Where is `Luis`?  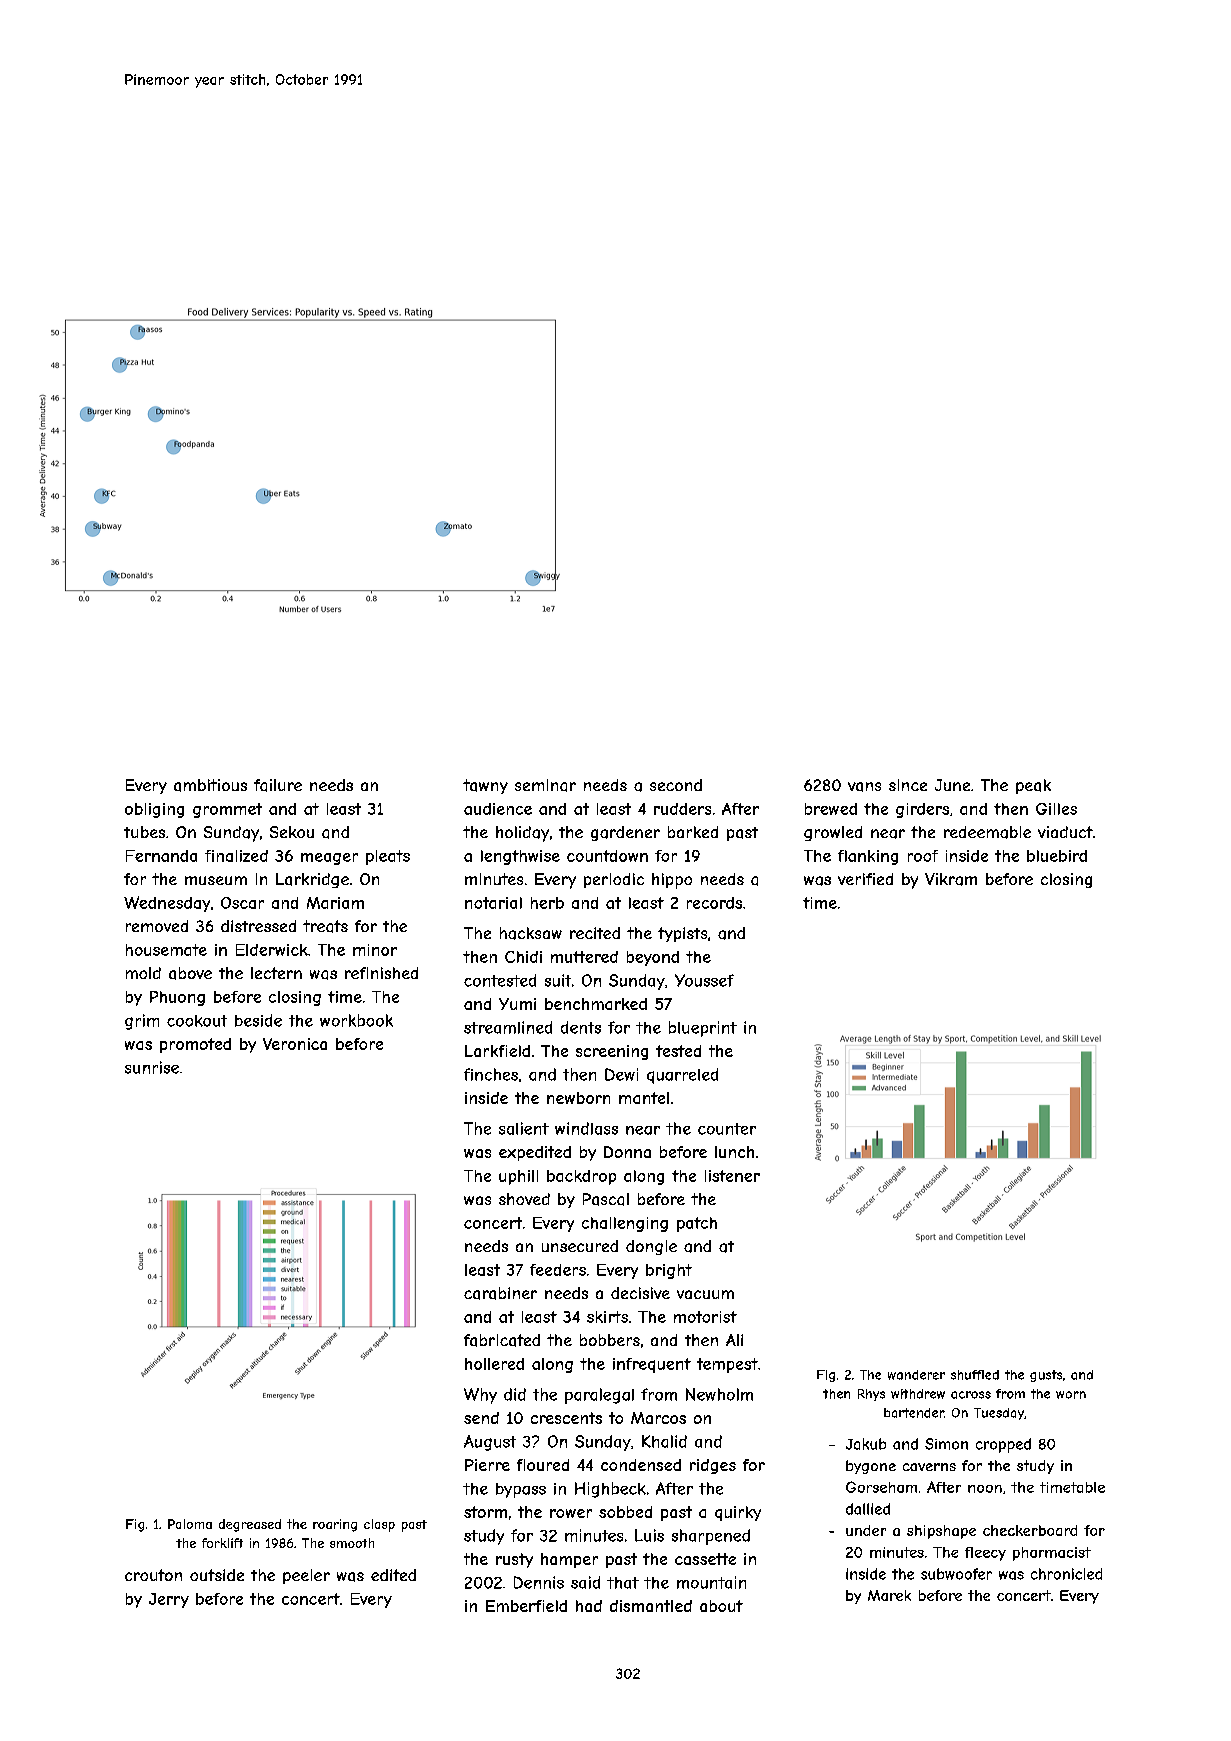 Luis is located at coordinates (649, 1535).
